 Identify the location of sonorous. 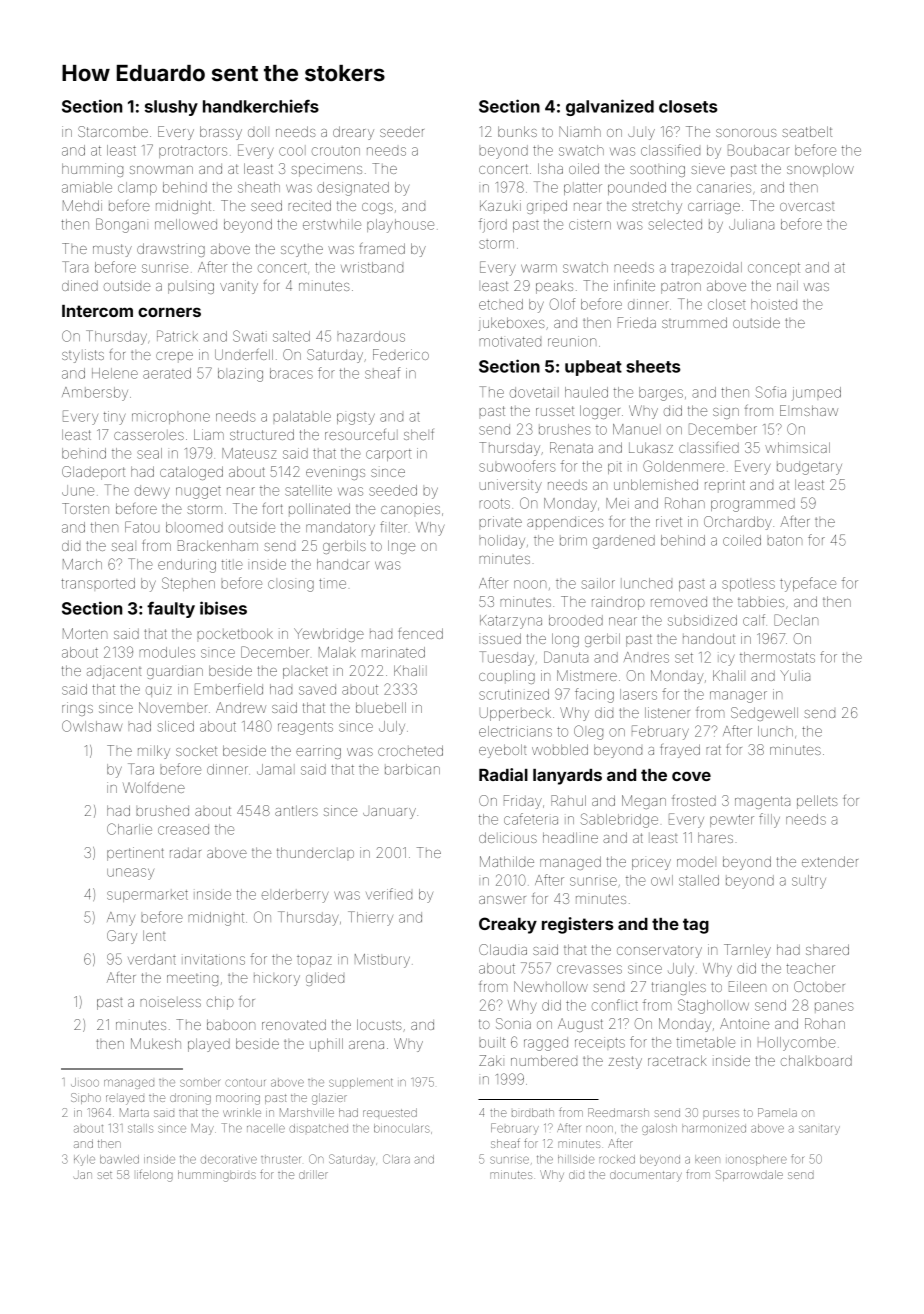
(746, 133).
